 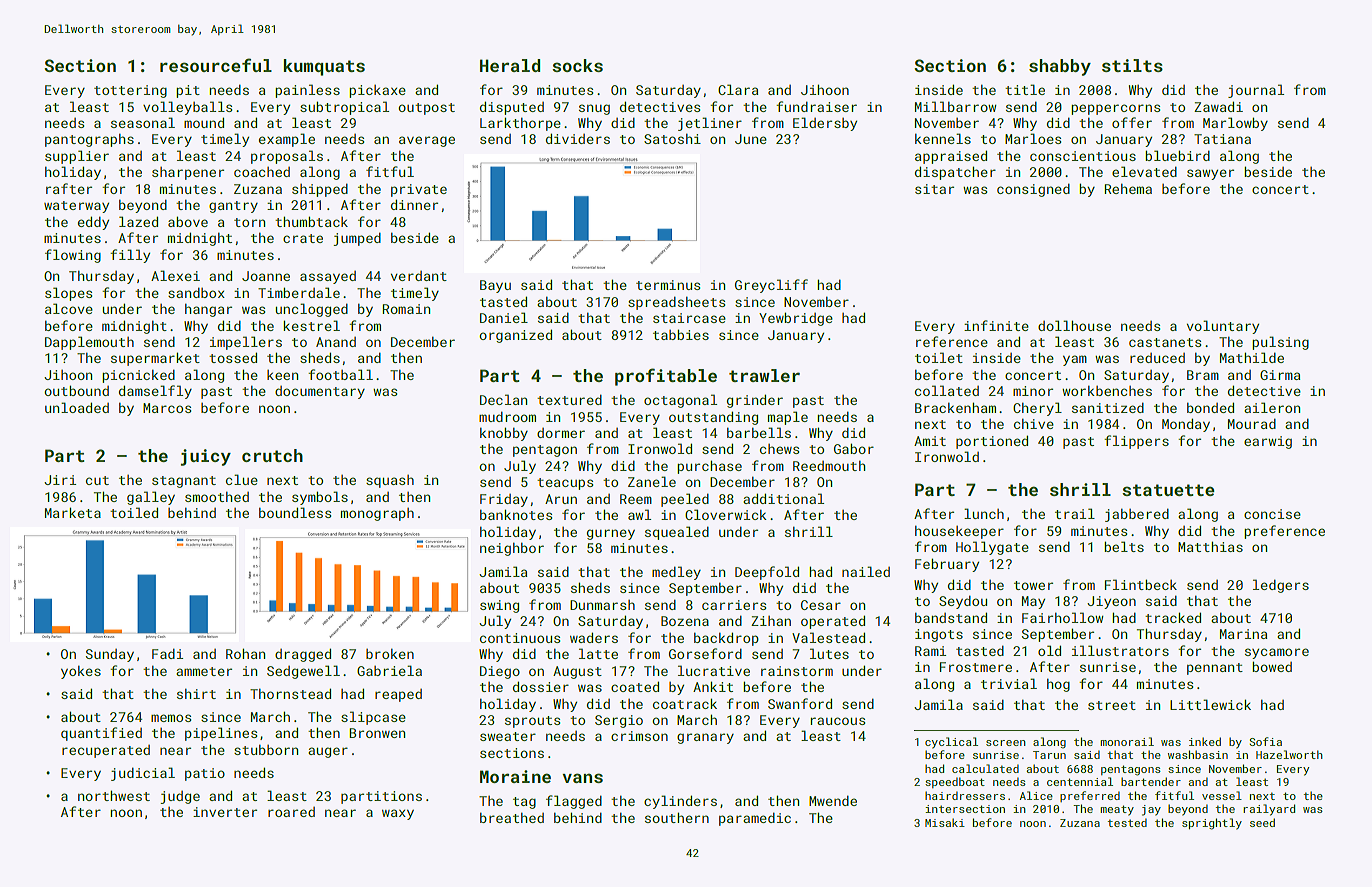 I want to click on chews, so click(x=779, y=449).
